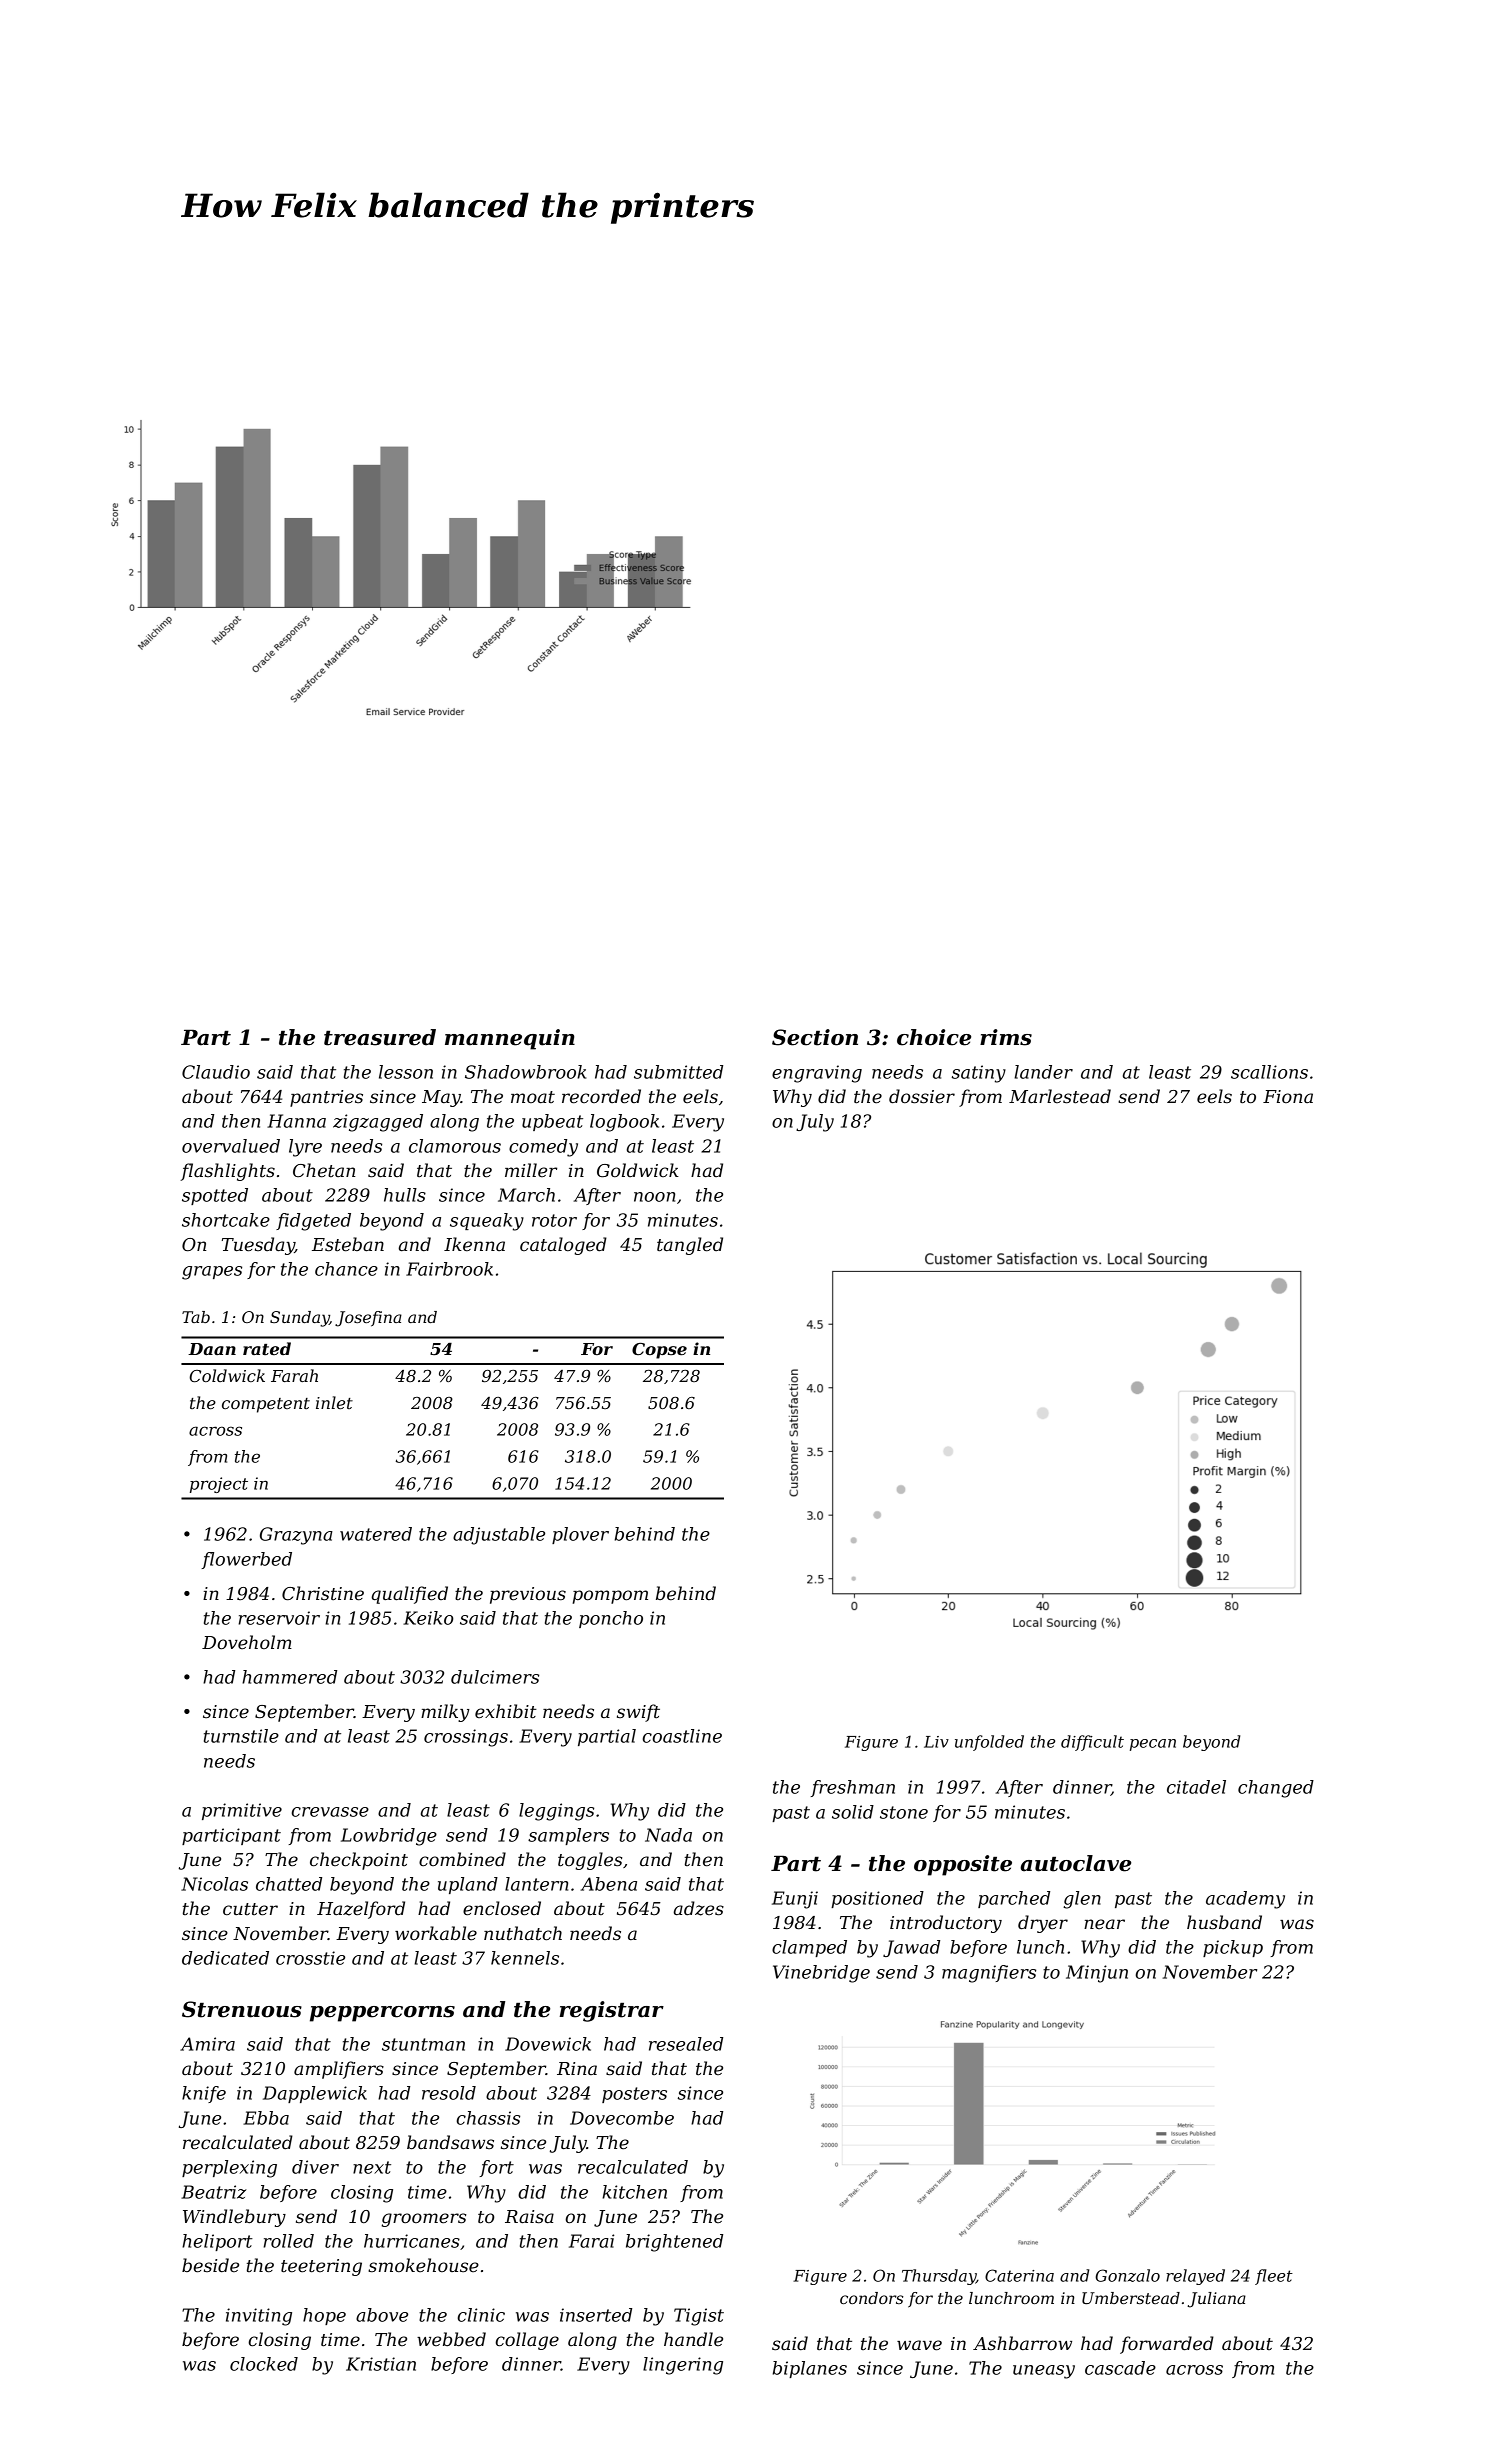 This screenshot has width=1496, height=2464. I want to click on Section, so click(815, 1037).
